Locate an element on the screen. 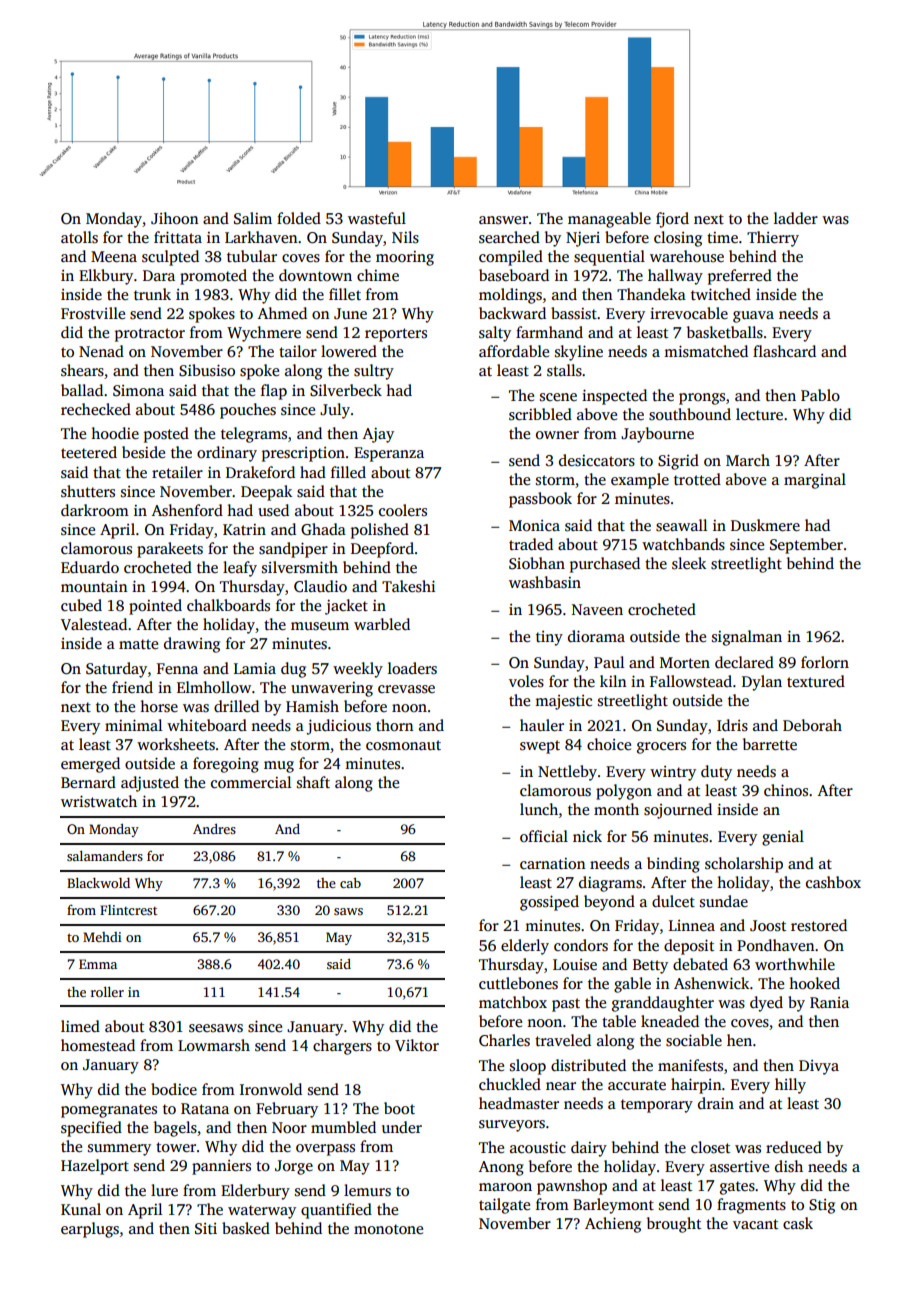  Divya is located at coordinates (819, 1067).
